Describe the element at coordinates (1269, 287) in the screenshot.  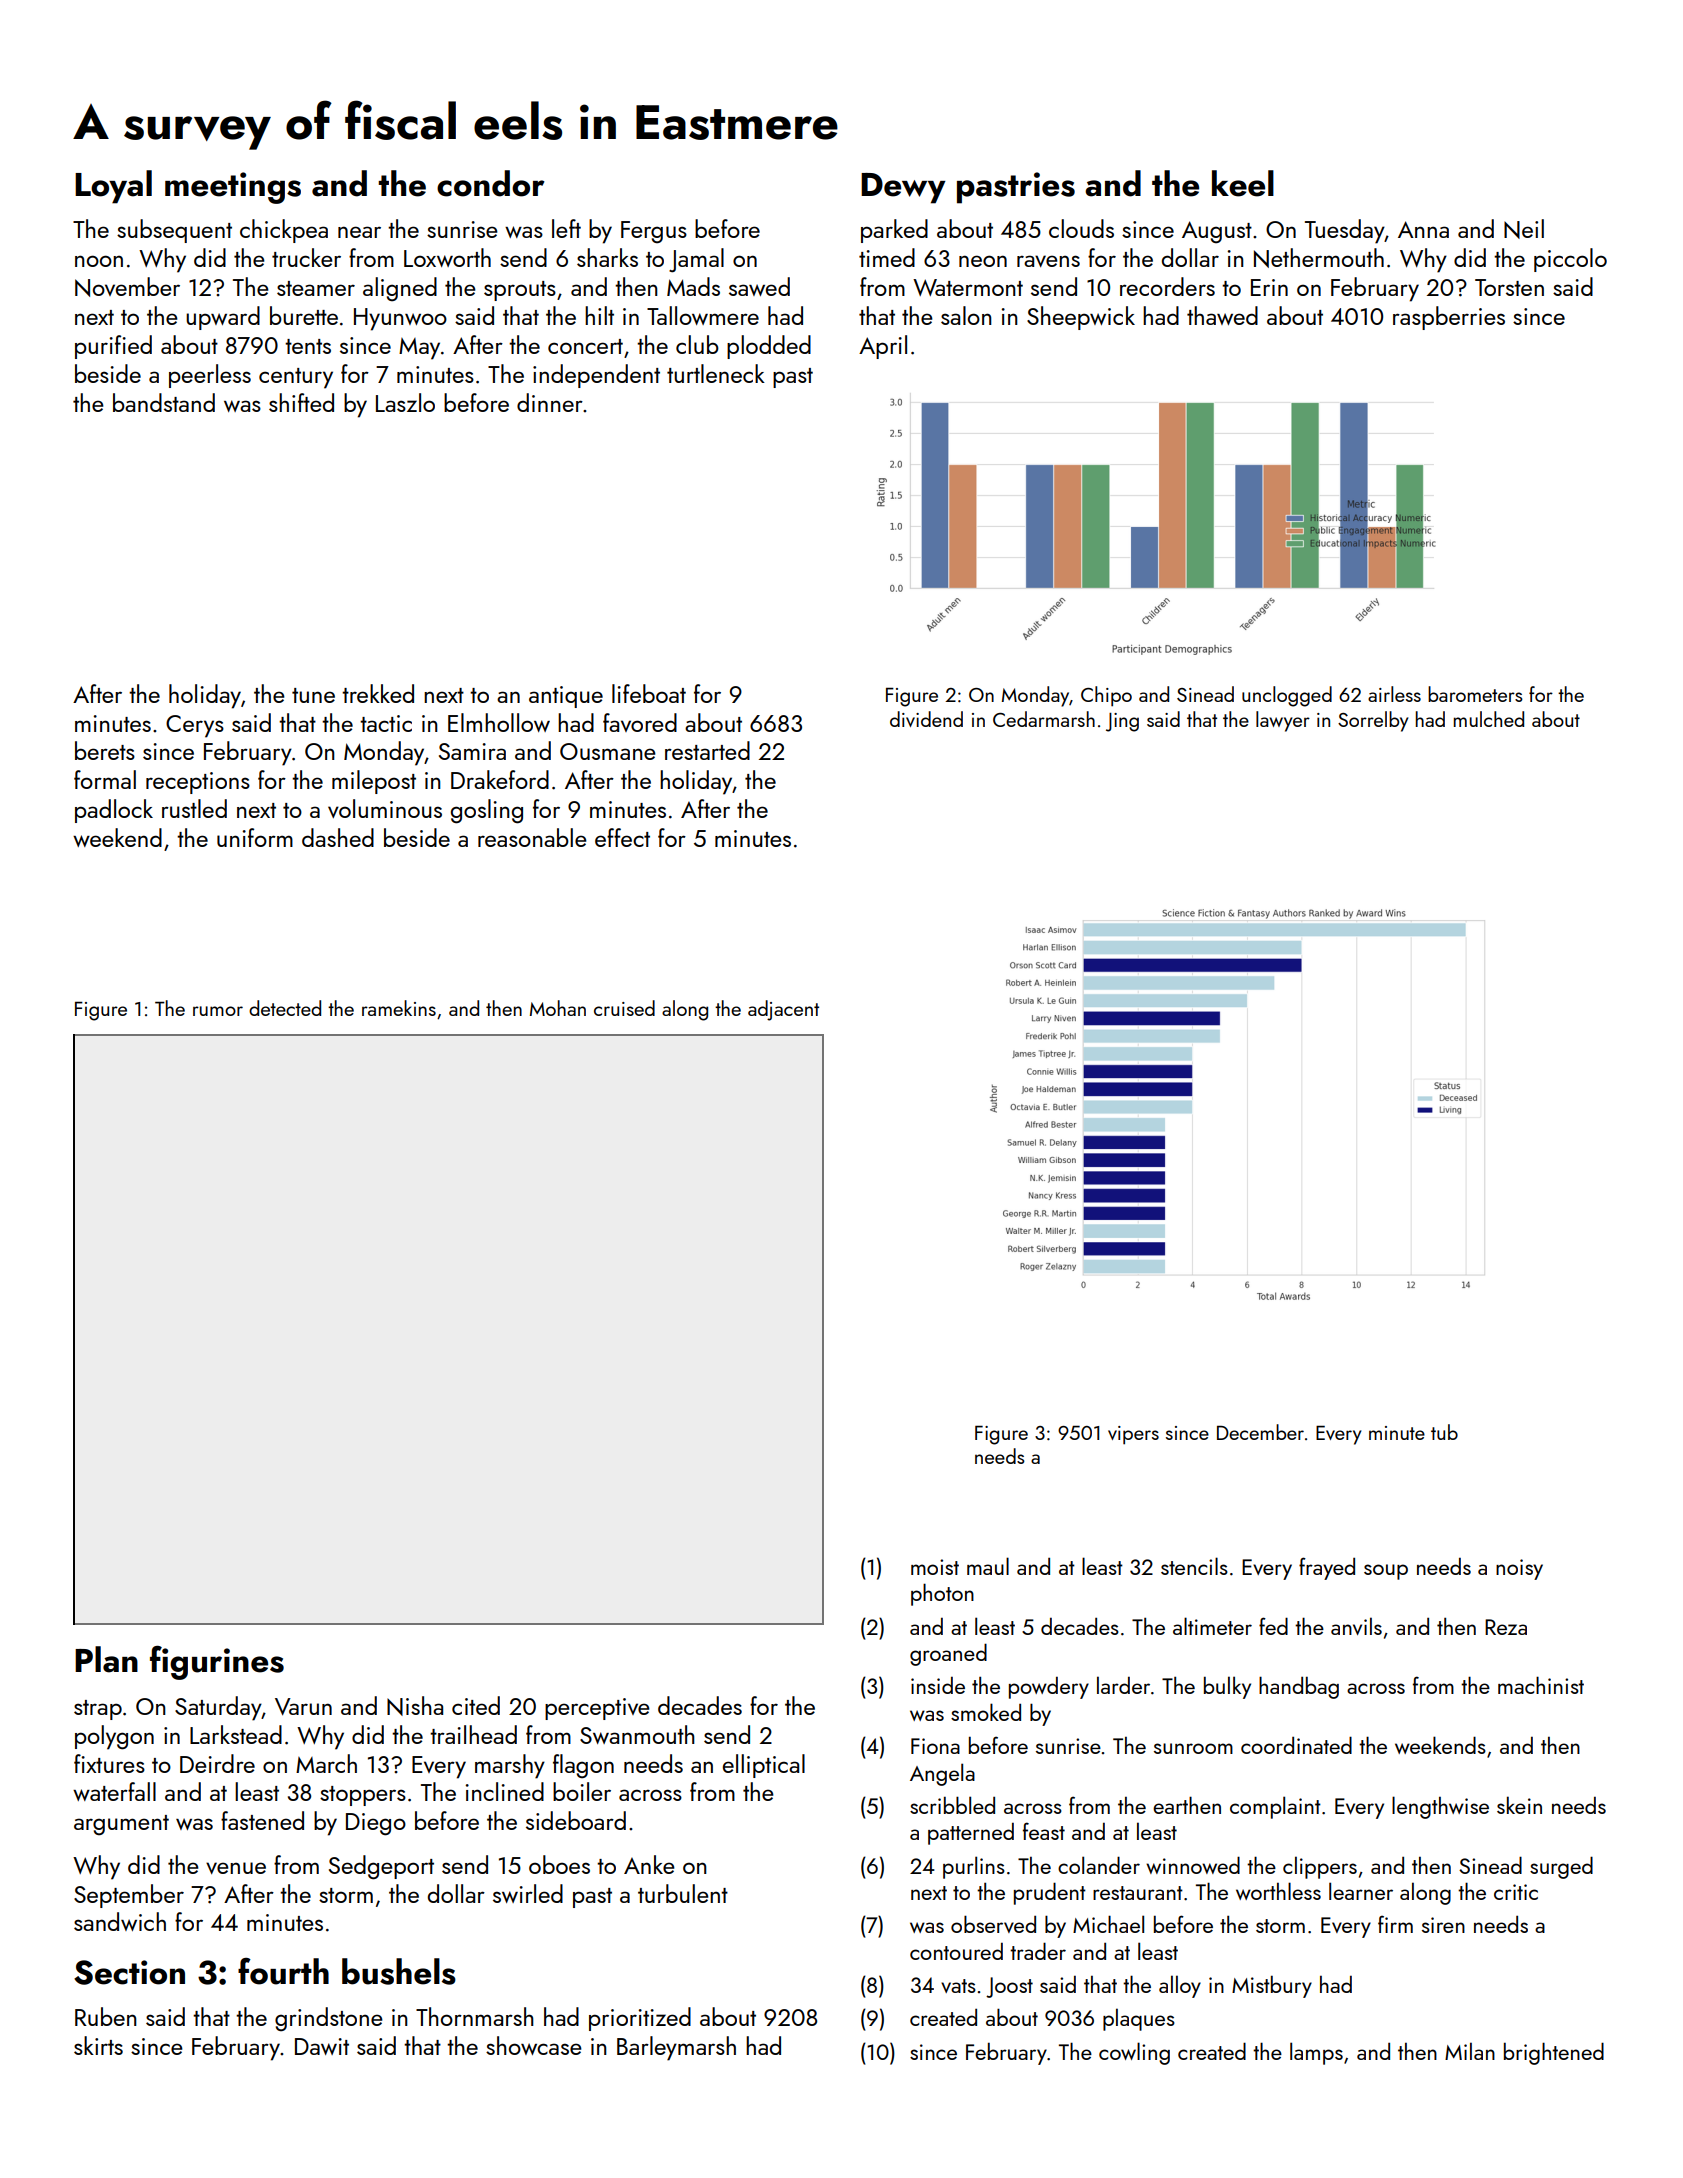
I see `Erin` at that location.
